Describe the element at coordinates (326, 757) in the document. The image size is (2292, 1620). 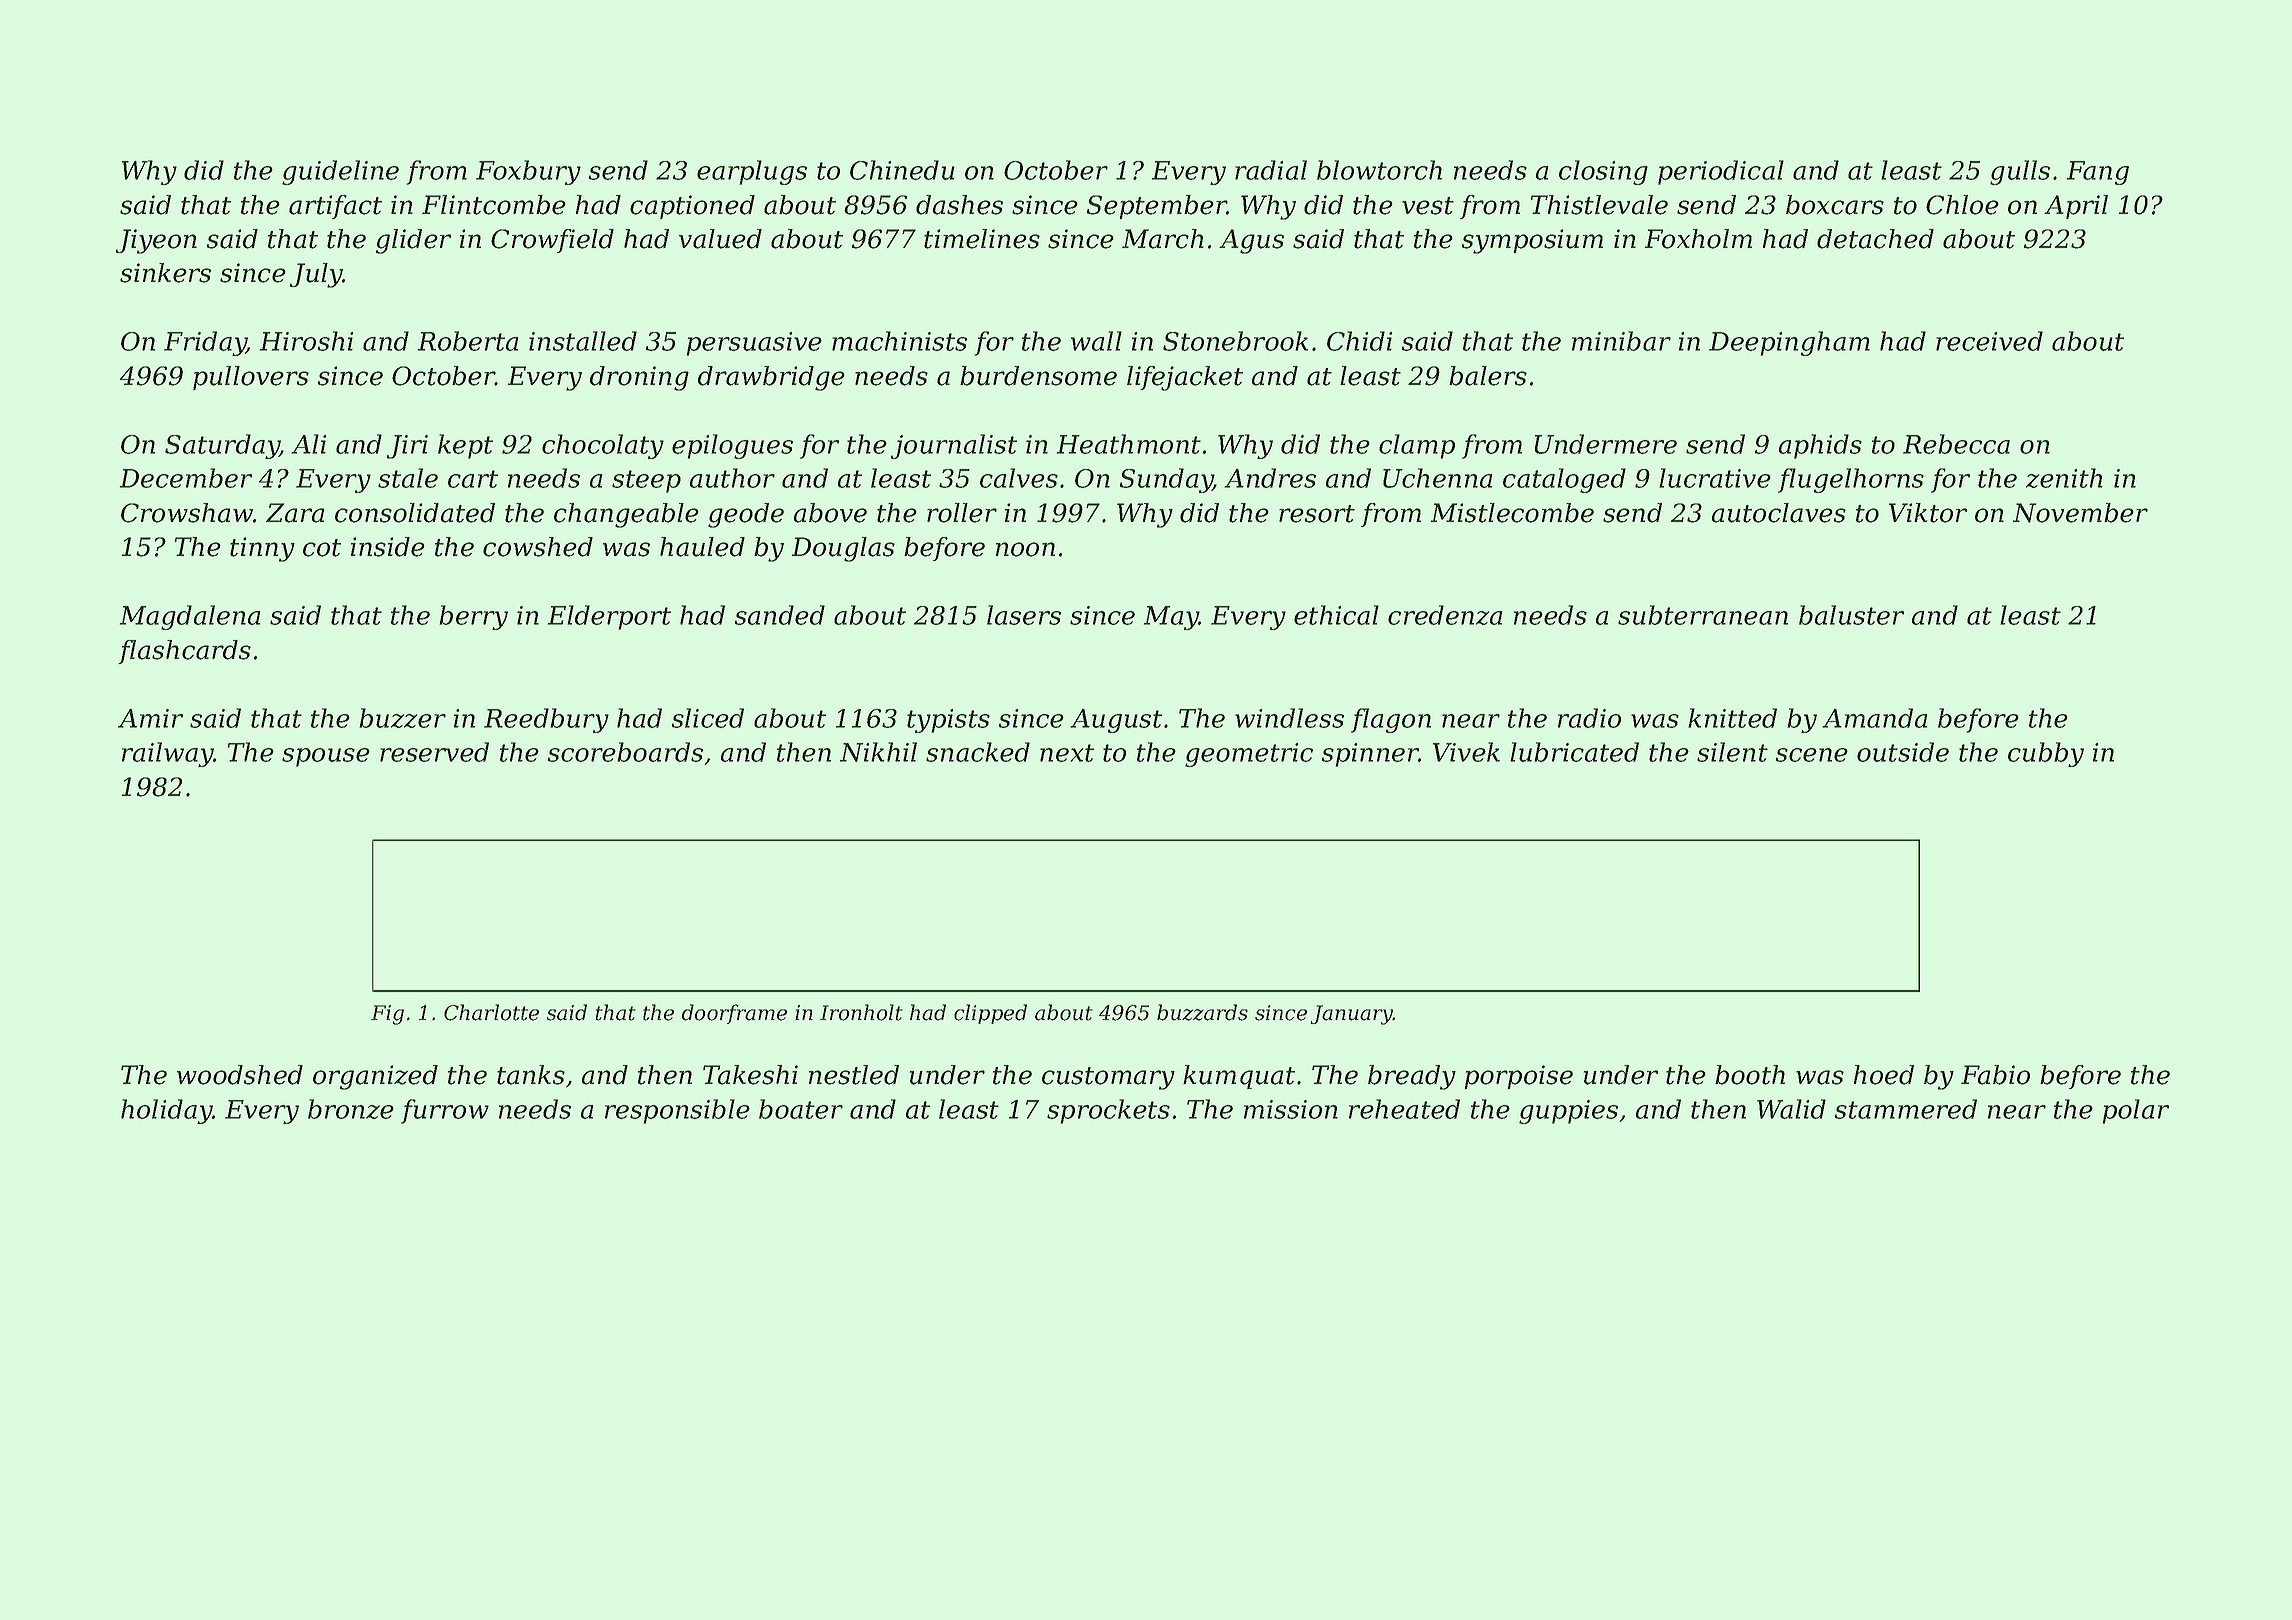
I see `spouse` at that location.
